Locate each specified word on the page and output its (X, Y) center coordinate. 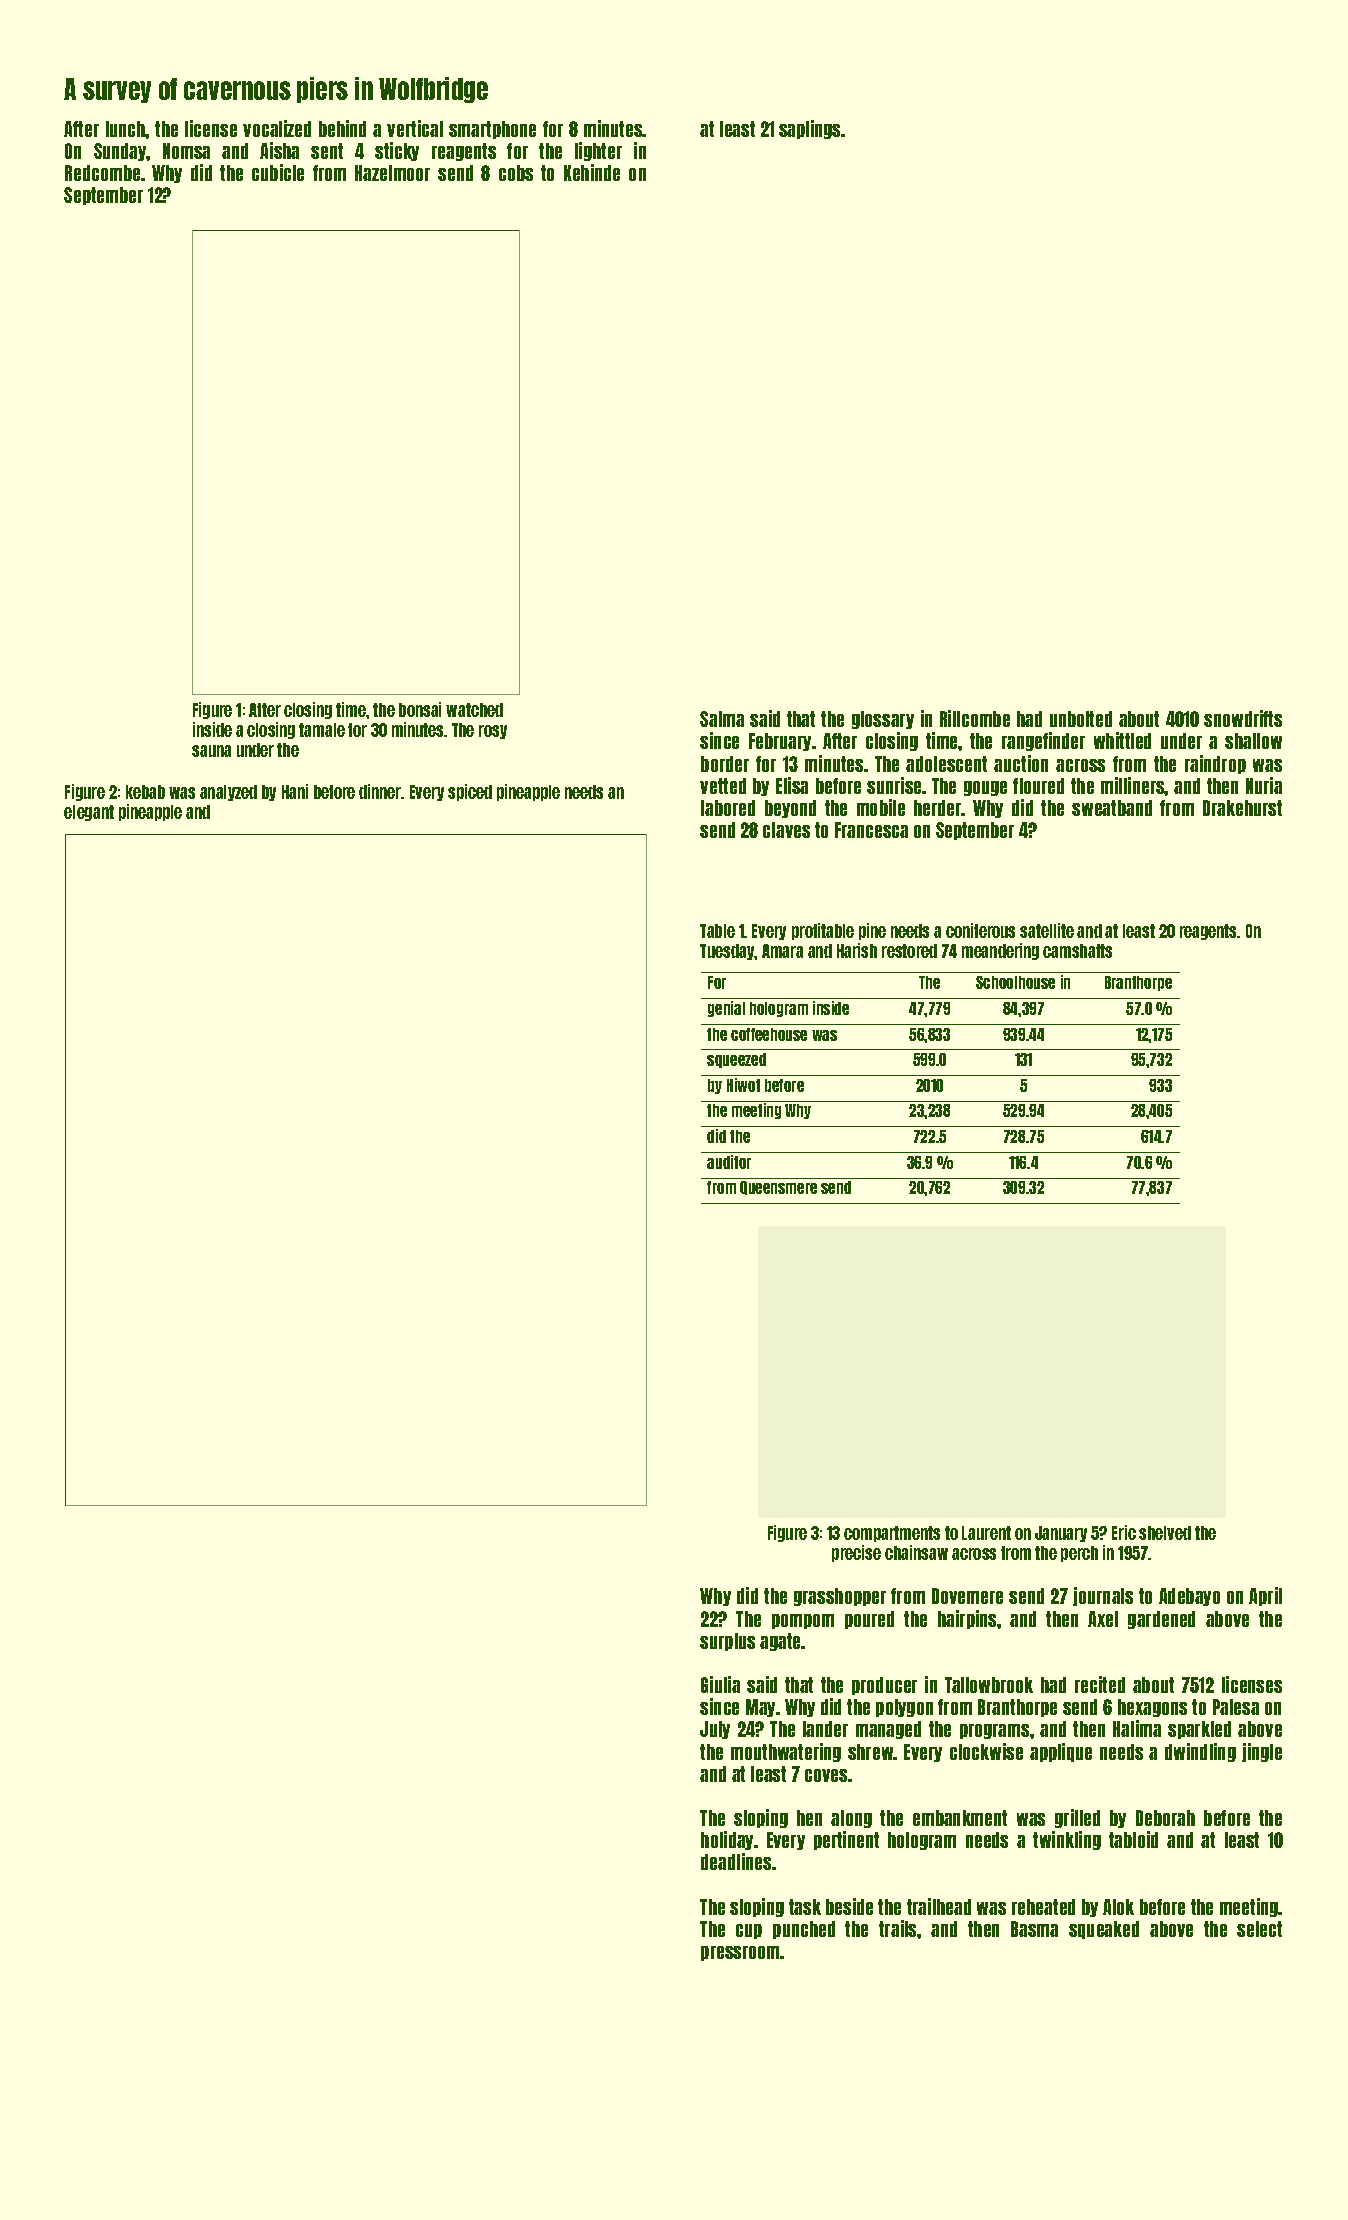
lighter (598, 151)
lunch (126, 129)
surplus (727, 1642)
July (715, 1730)
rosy (493, 732)
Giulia (720, 1684)
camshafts (1077, 951)
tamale (322, 730)
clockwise (986, 1751)
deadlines (736, 1861)
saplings (810, 129)
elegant (89, 813)
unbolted (1081, 719)
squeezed (736, 1060)
